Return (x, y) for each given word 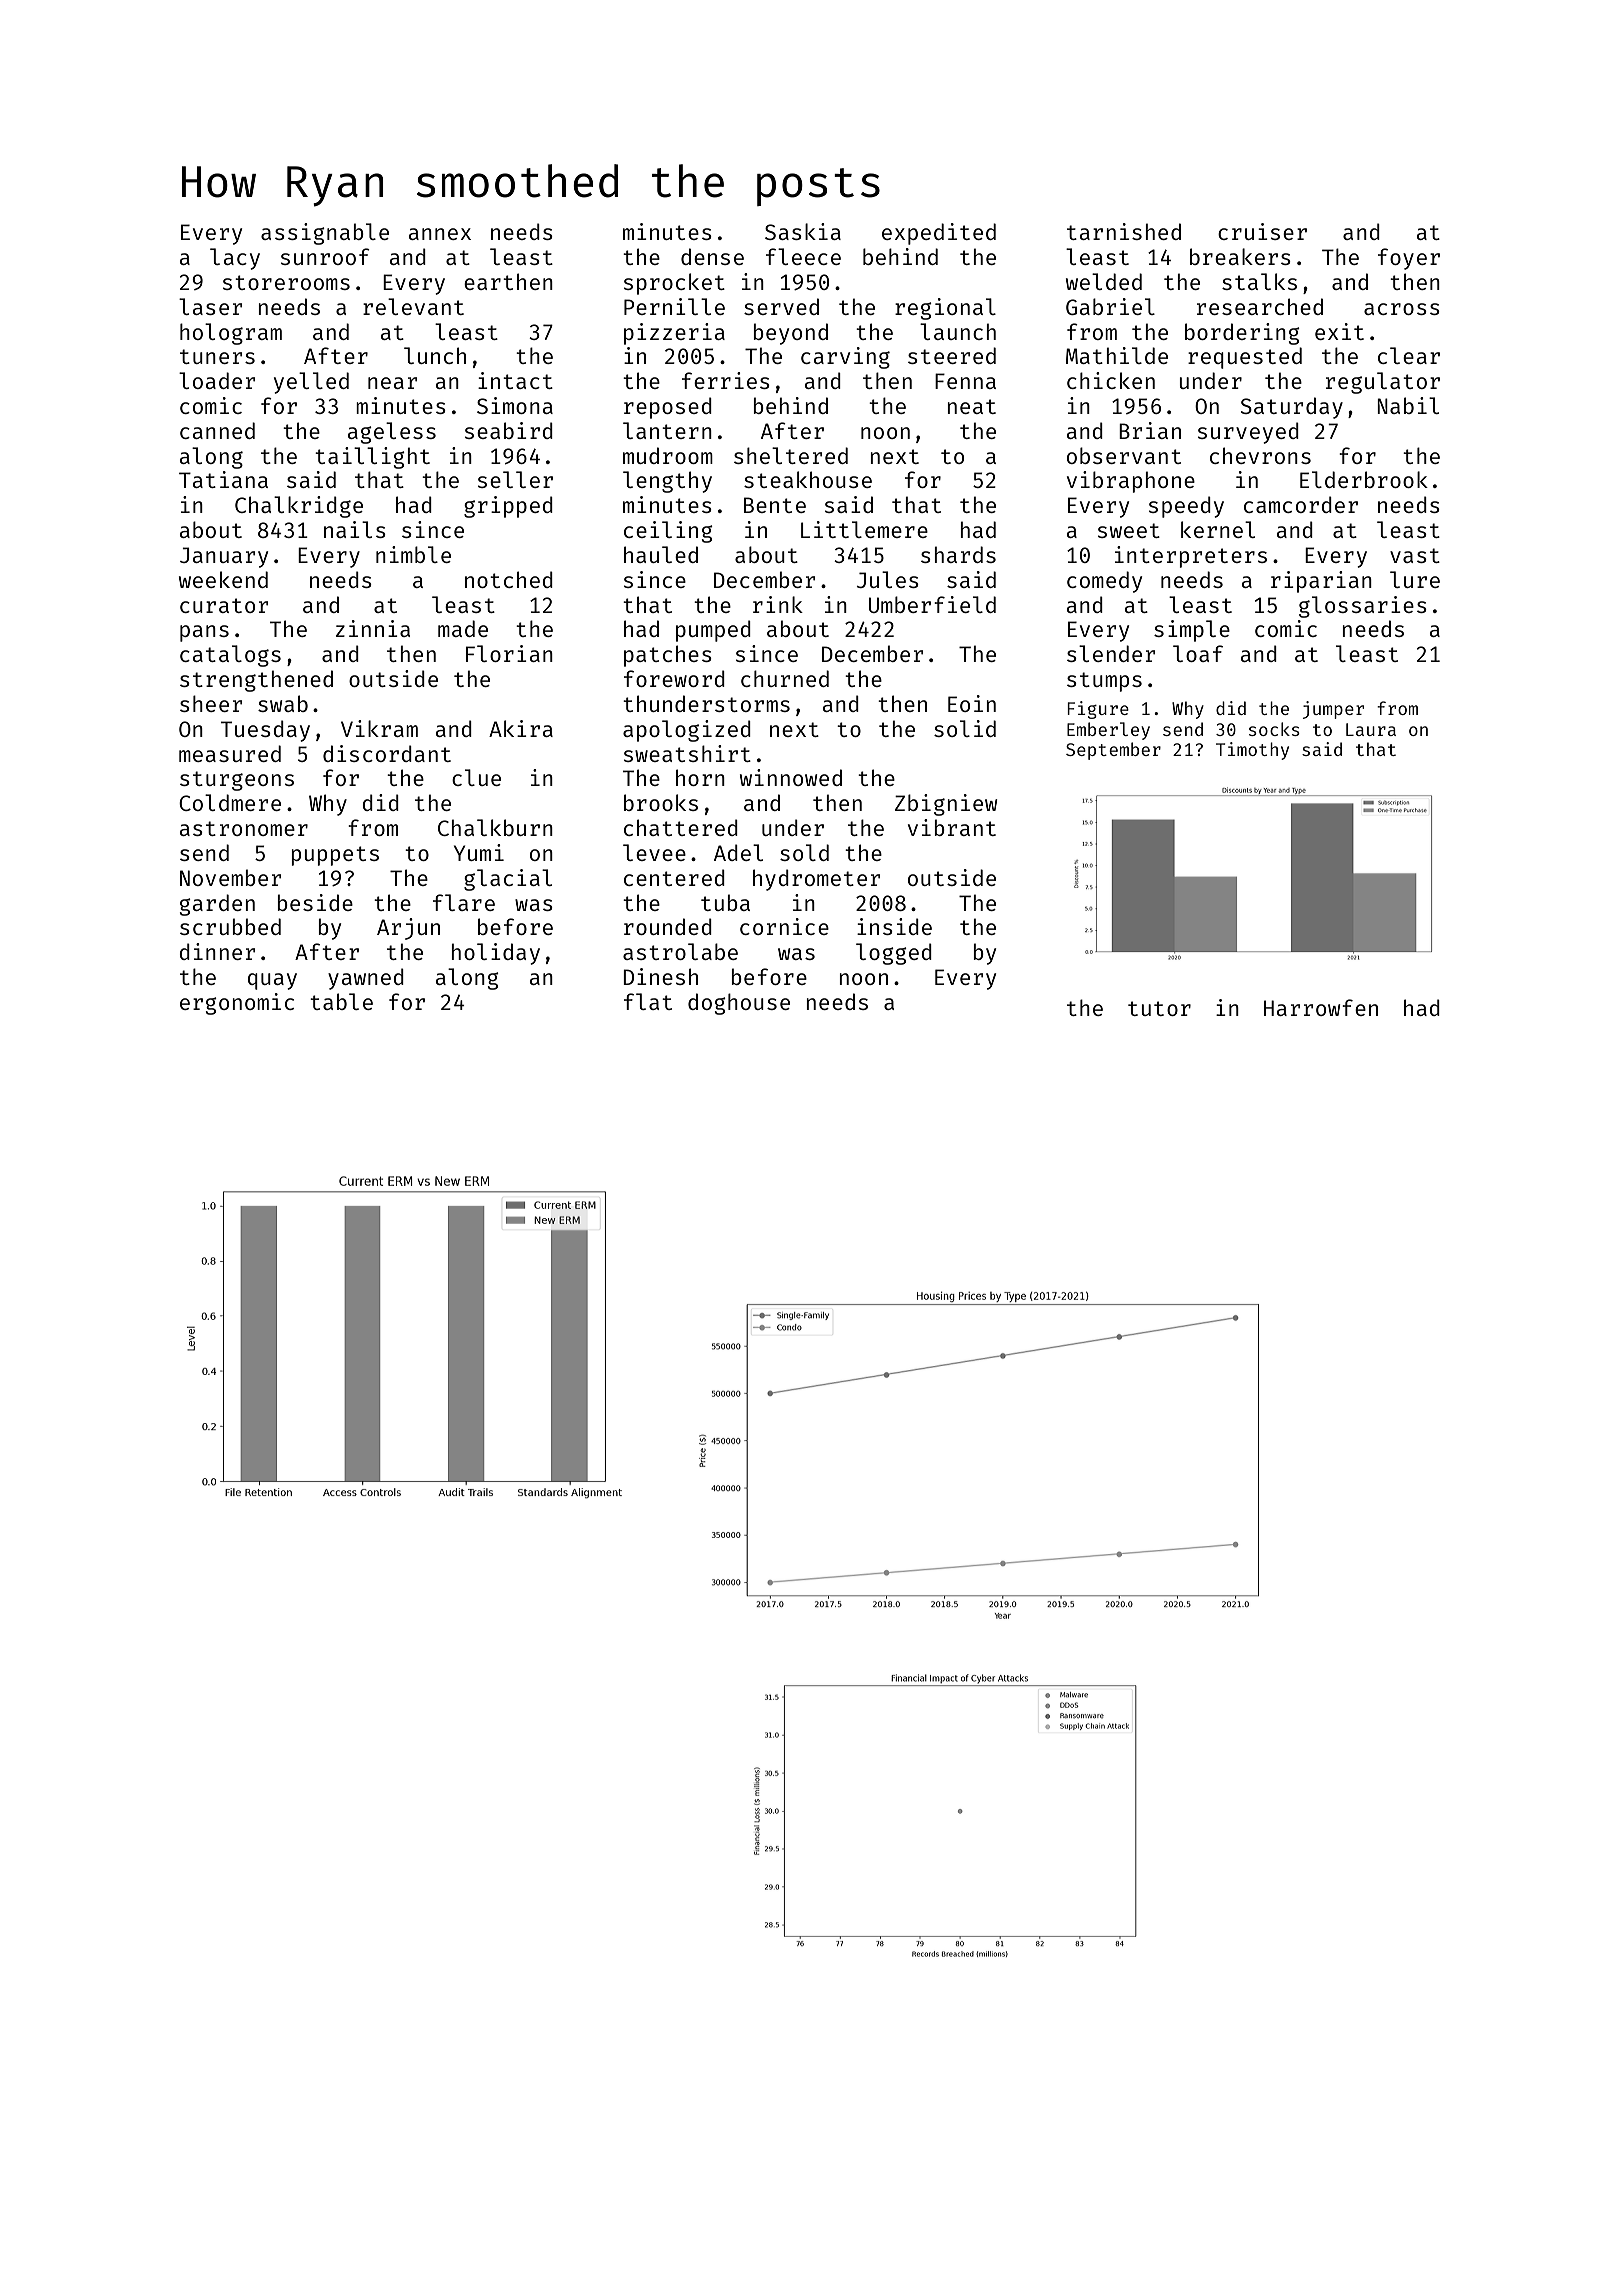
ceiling (668, 532)
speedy (1186, 507)
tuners (217, 356)
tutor (1159, 1008)
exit (1339, 331)
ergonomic (237, 1004)
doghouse (739, 1004)
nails (355, 529)
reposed (668, 408)
